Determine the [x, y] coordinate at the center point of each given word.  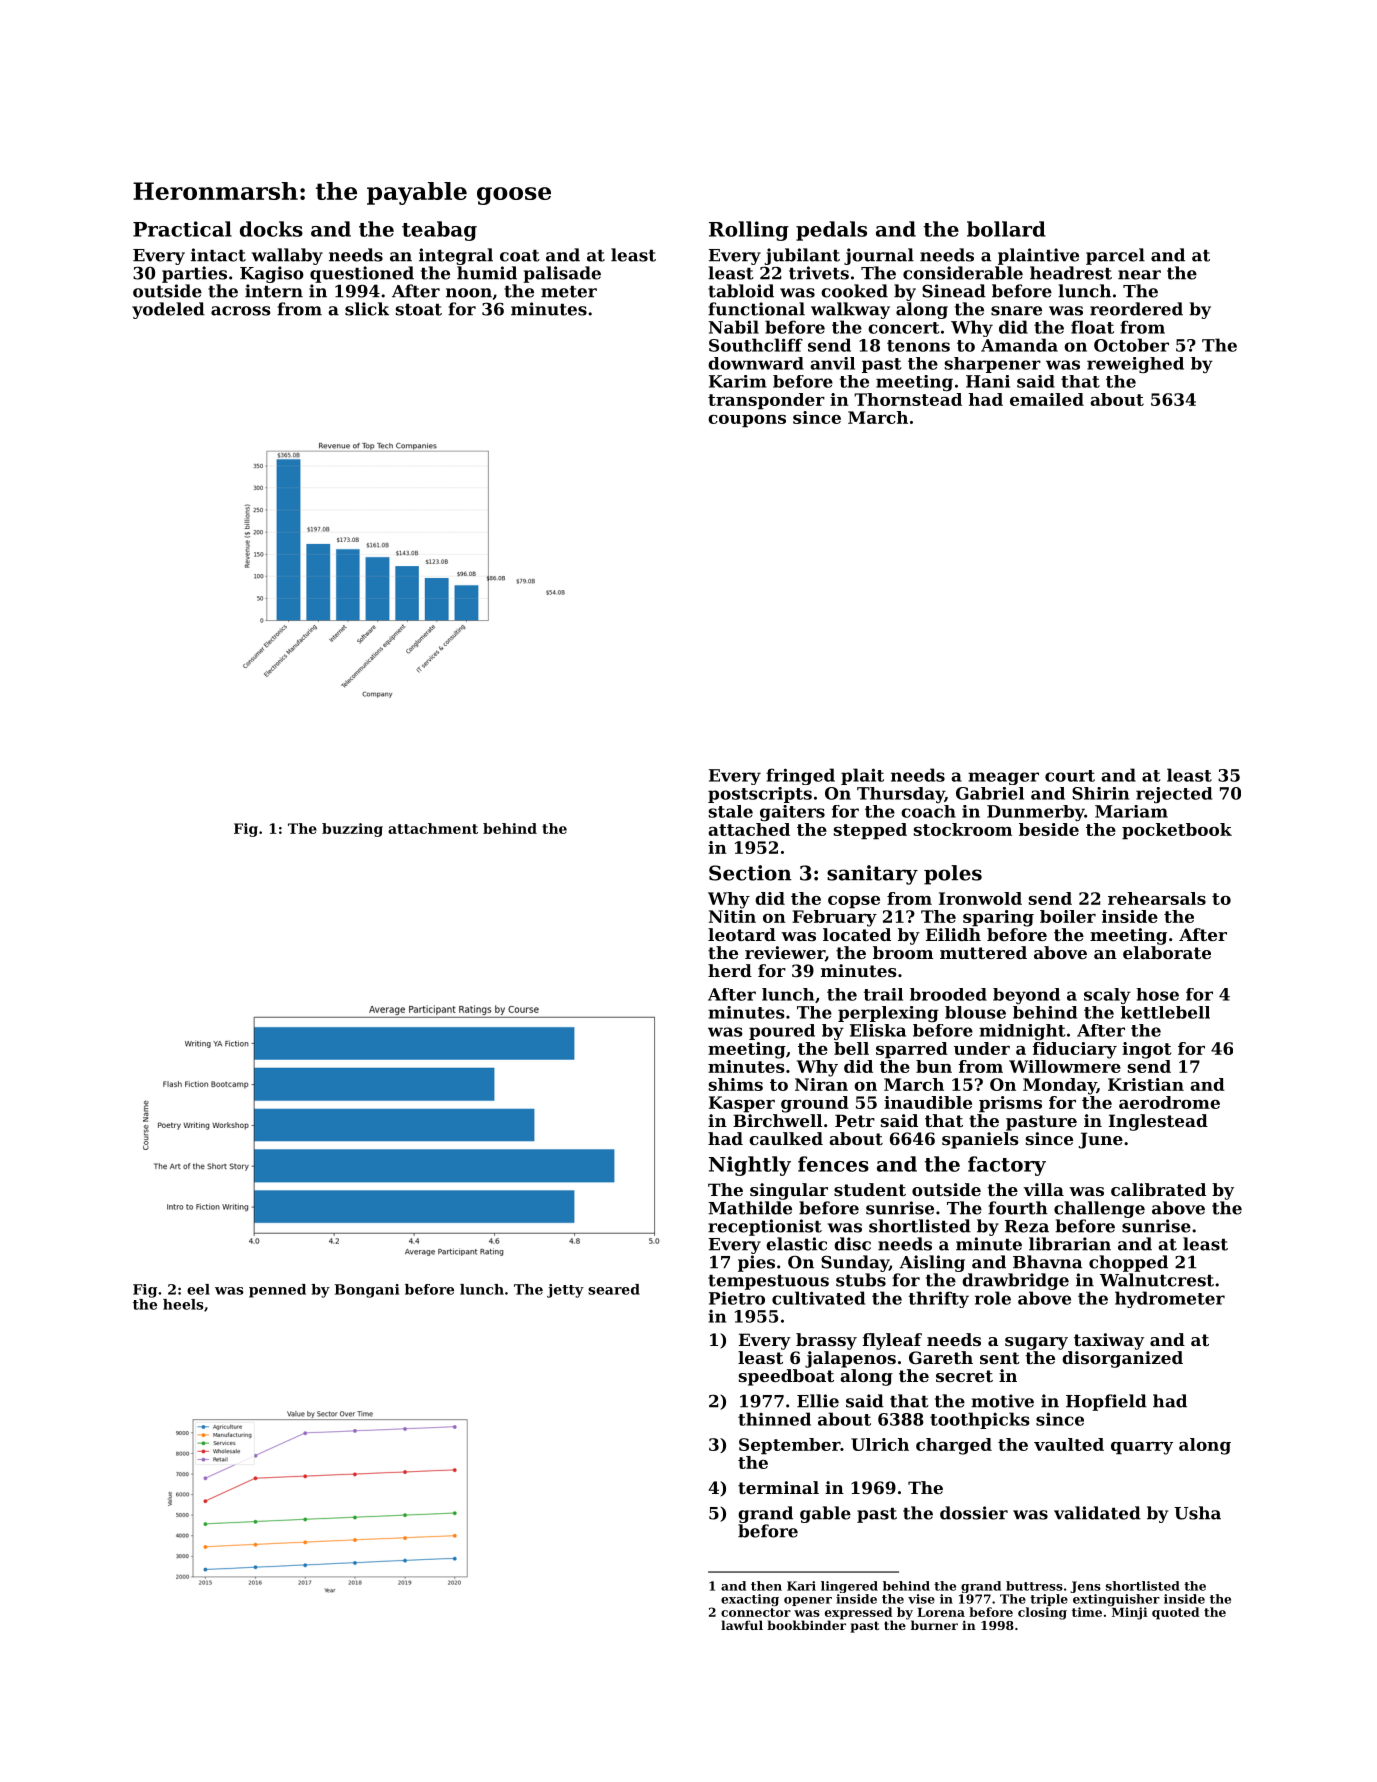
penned [277, 1291]
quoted [1175, 1613]
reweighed [1135, 365]
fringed [800, 776]
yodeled [168, 310]
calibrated [1158, 1189]
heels [183, 1304]
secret [964, 1376]
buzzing [352, 830]
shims [736, 1084]
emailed [1047, 399]
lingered [849, 1587]
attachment [433, 828]
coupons [747, 421]
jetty [565, 1291]
